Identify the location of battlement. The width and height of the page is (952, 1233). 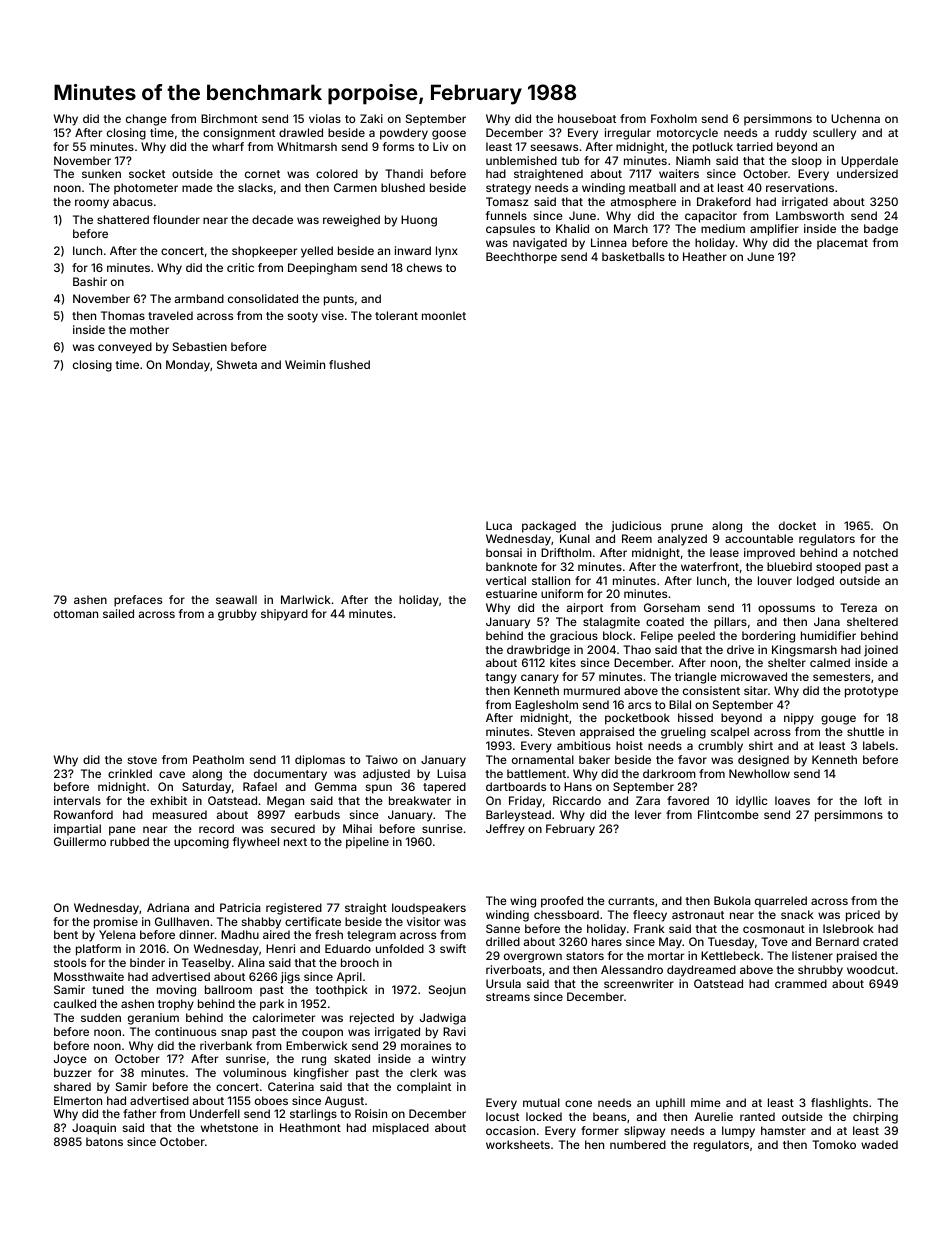
(536, 773).
